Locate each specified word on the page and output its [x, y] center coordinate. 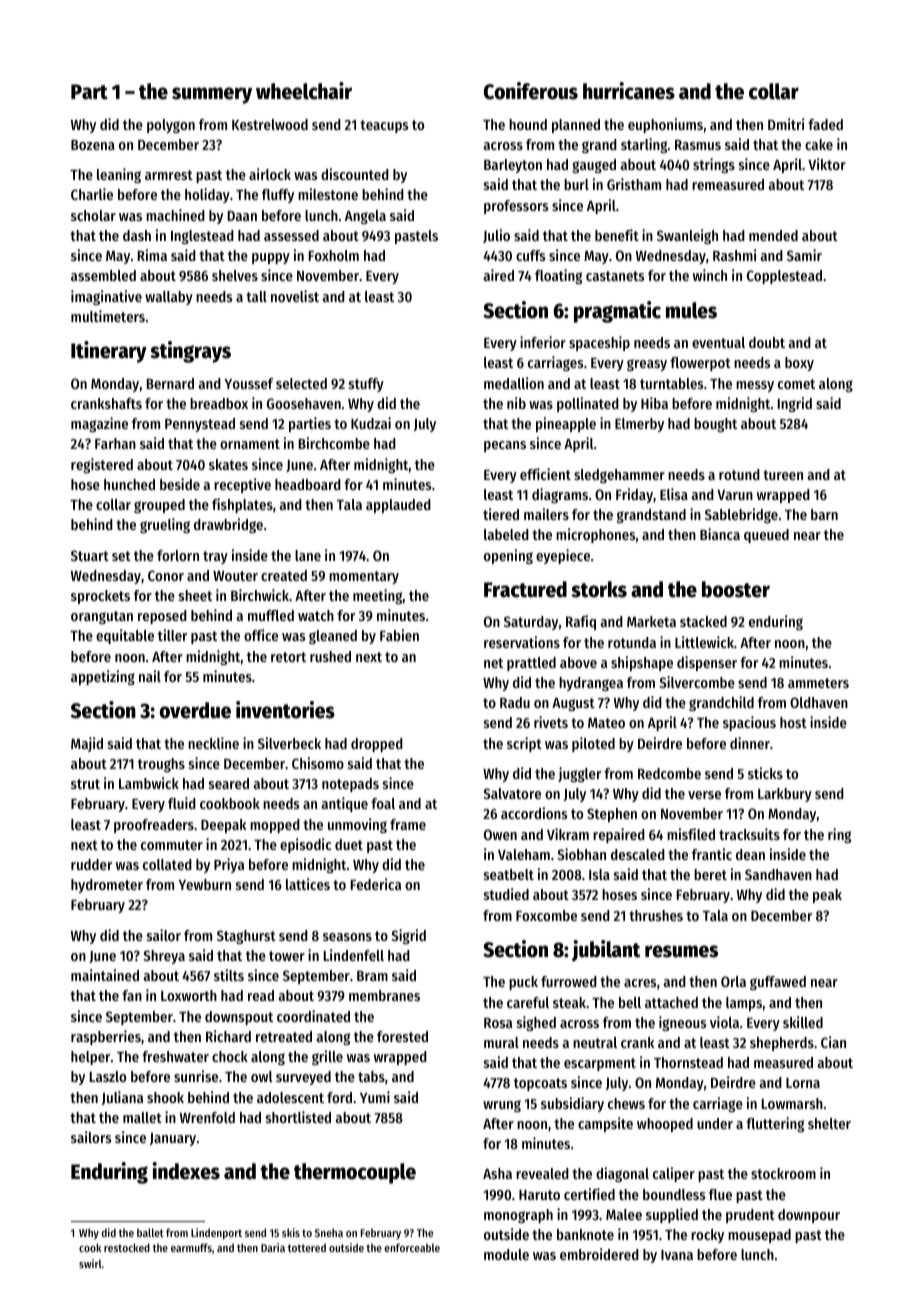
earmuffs [191, 1247]
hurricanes [629, 91]
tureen [783, 475]
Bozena [93, 145]
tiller [172, 635]
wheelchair [304, 91]
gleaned [333, 637]
